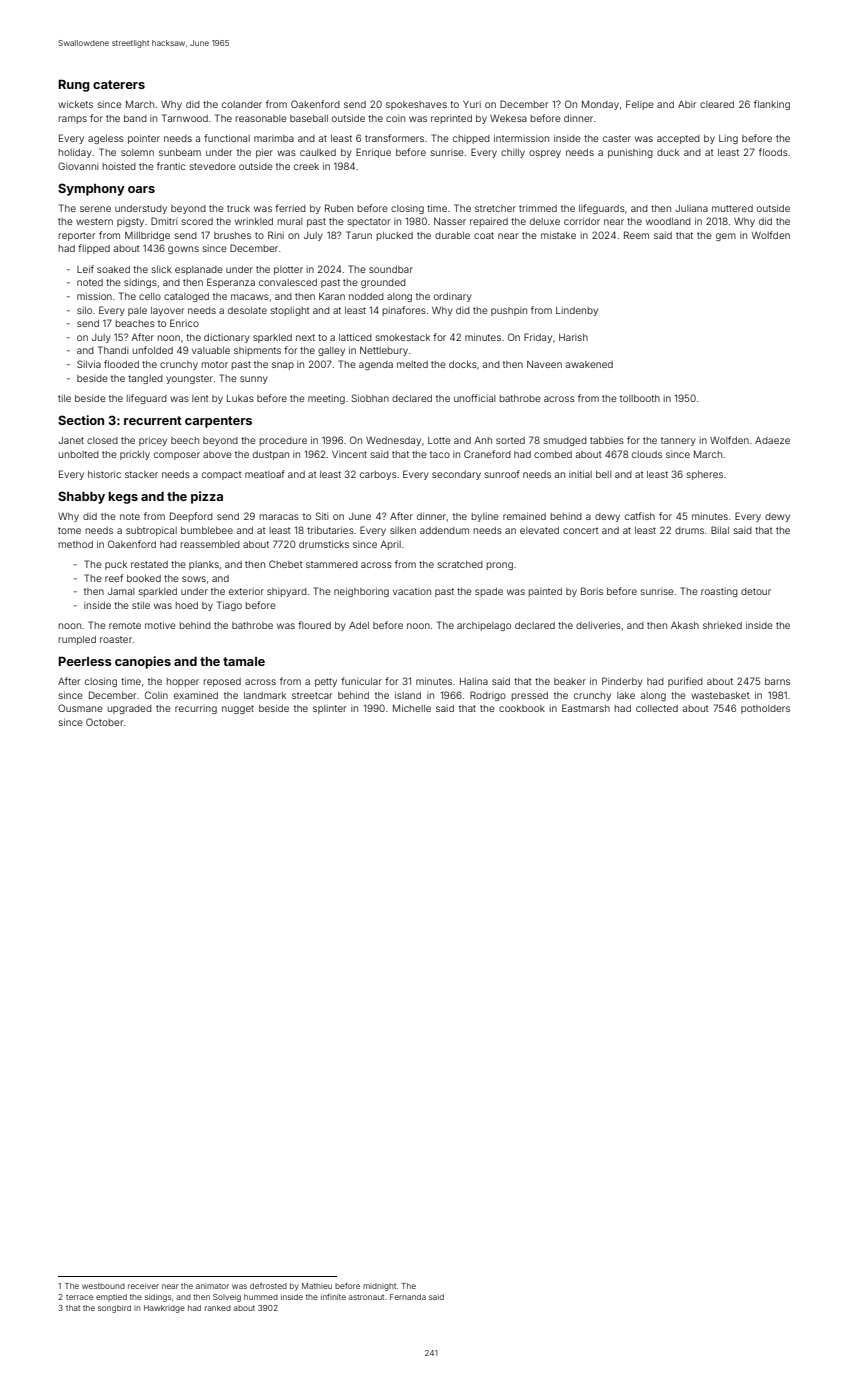 Image resolution: width=849 pixels, height=1400 pixels. I want to click on Monday, so click(600, 105).
